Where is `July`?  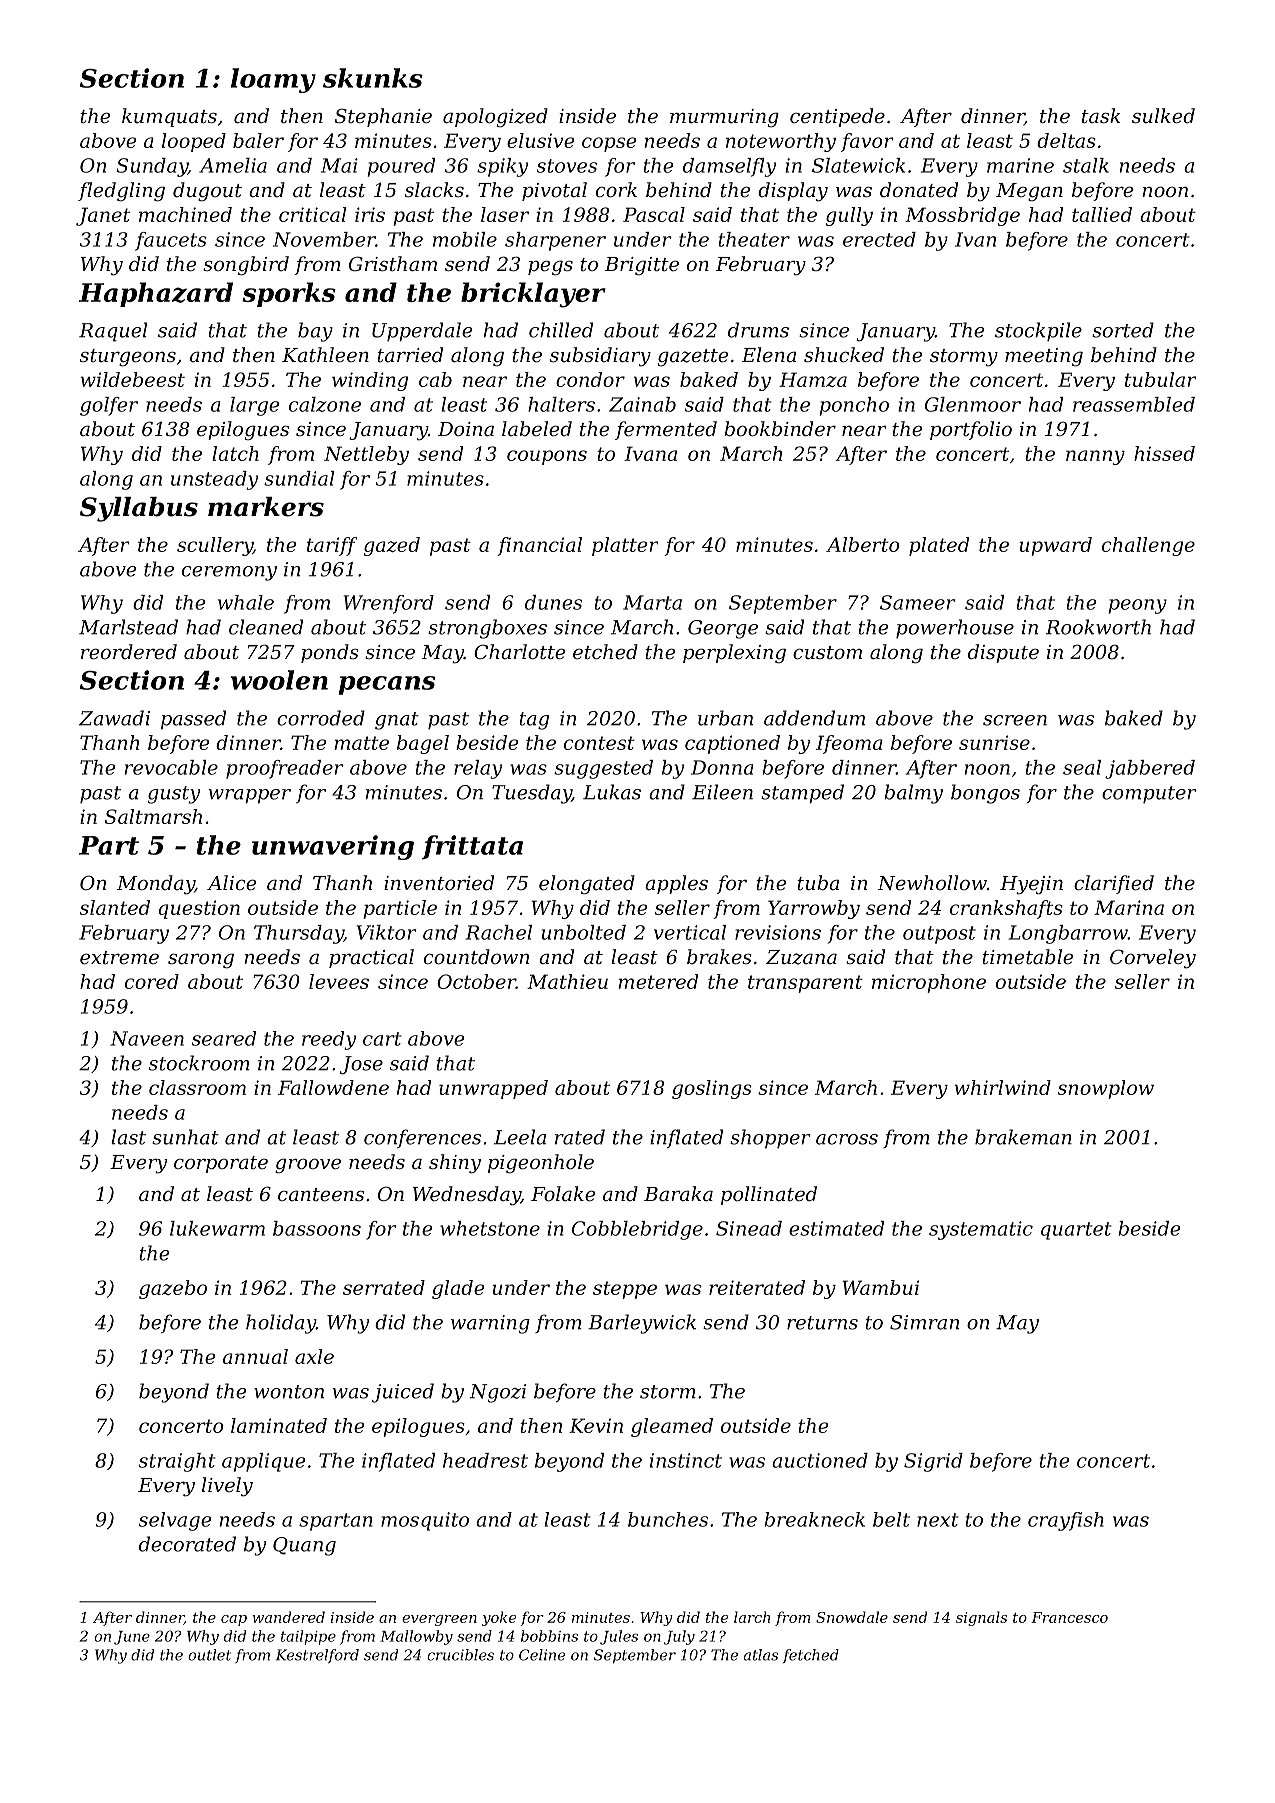
July is located at coordinates (679, 1637).
